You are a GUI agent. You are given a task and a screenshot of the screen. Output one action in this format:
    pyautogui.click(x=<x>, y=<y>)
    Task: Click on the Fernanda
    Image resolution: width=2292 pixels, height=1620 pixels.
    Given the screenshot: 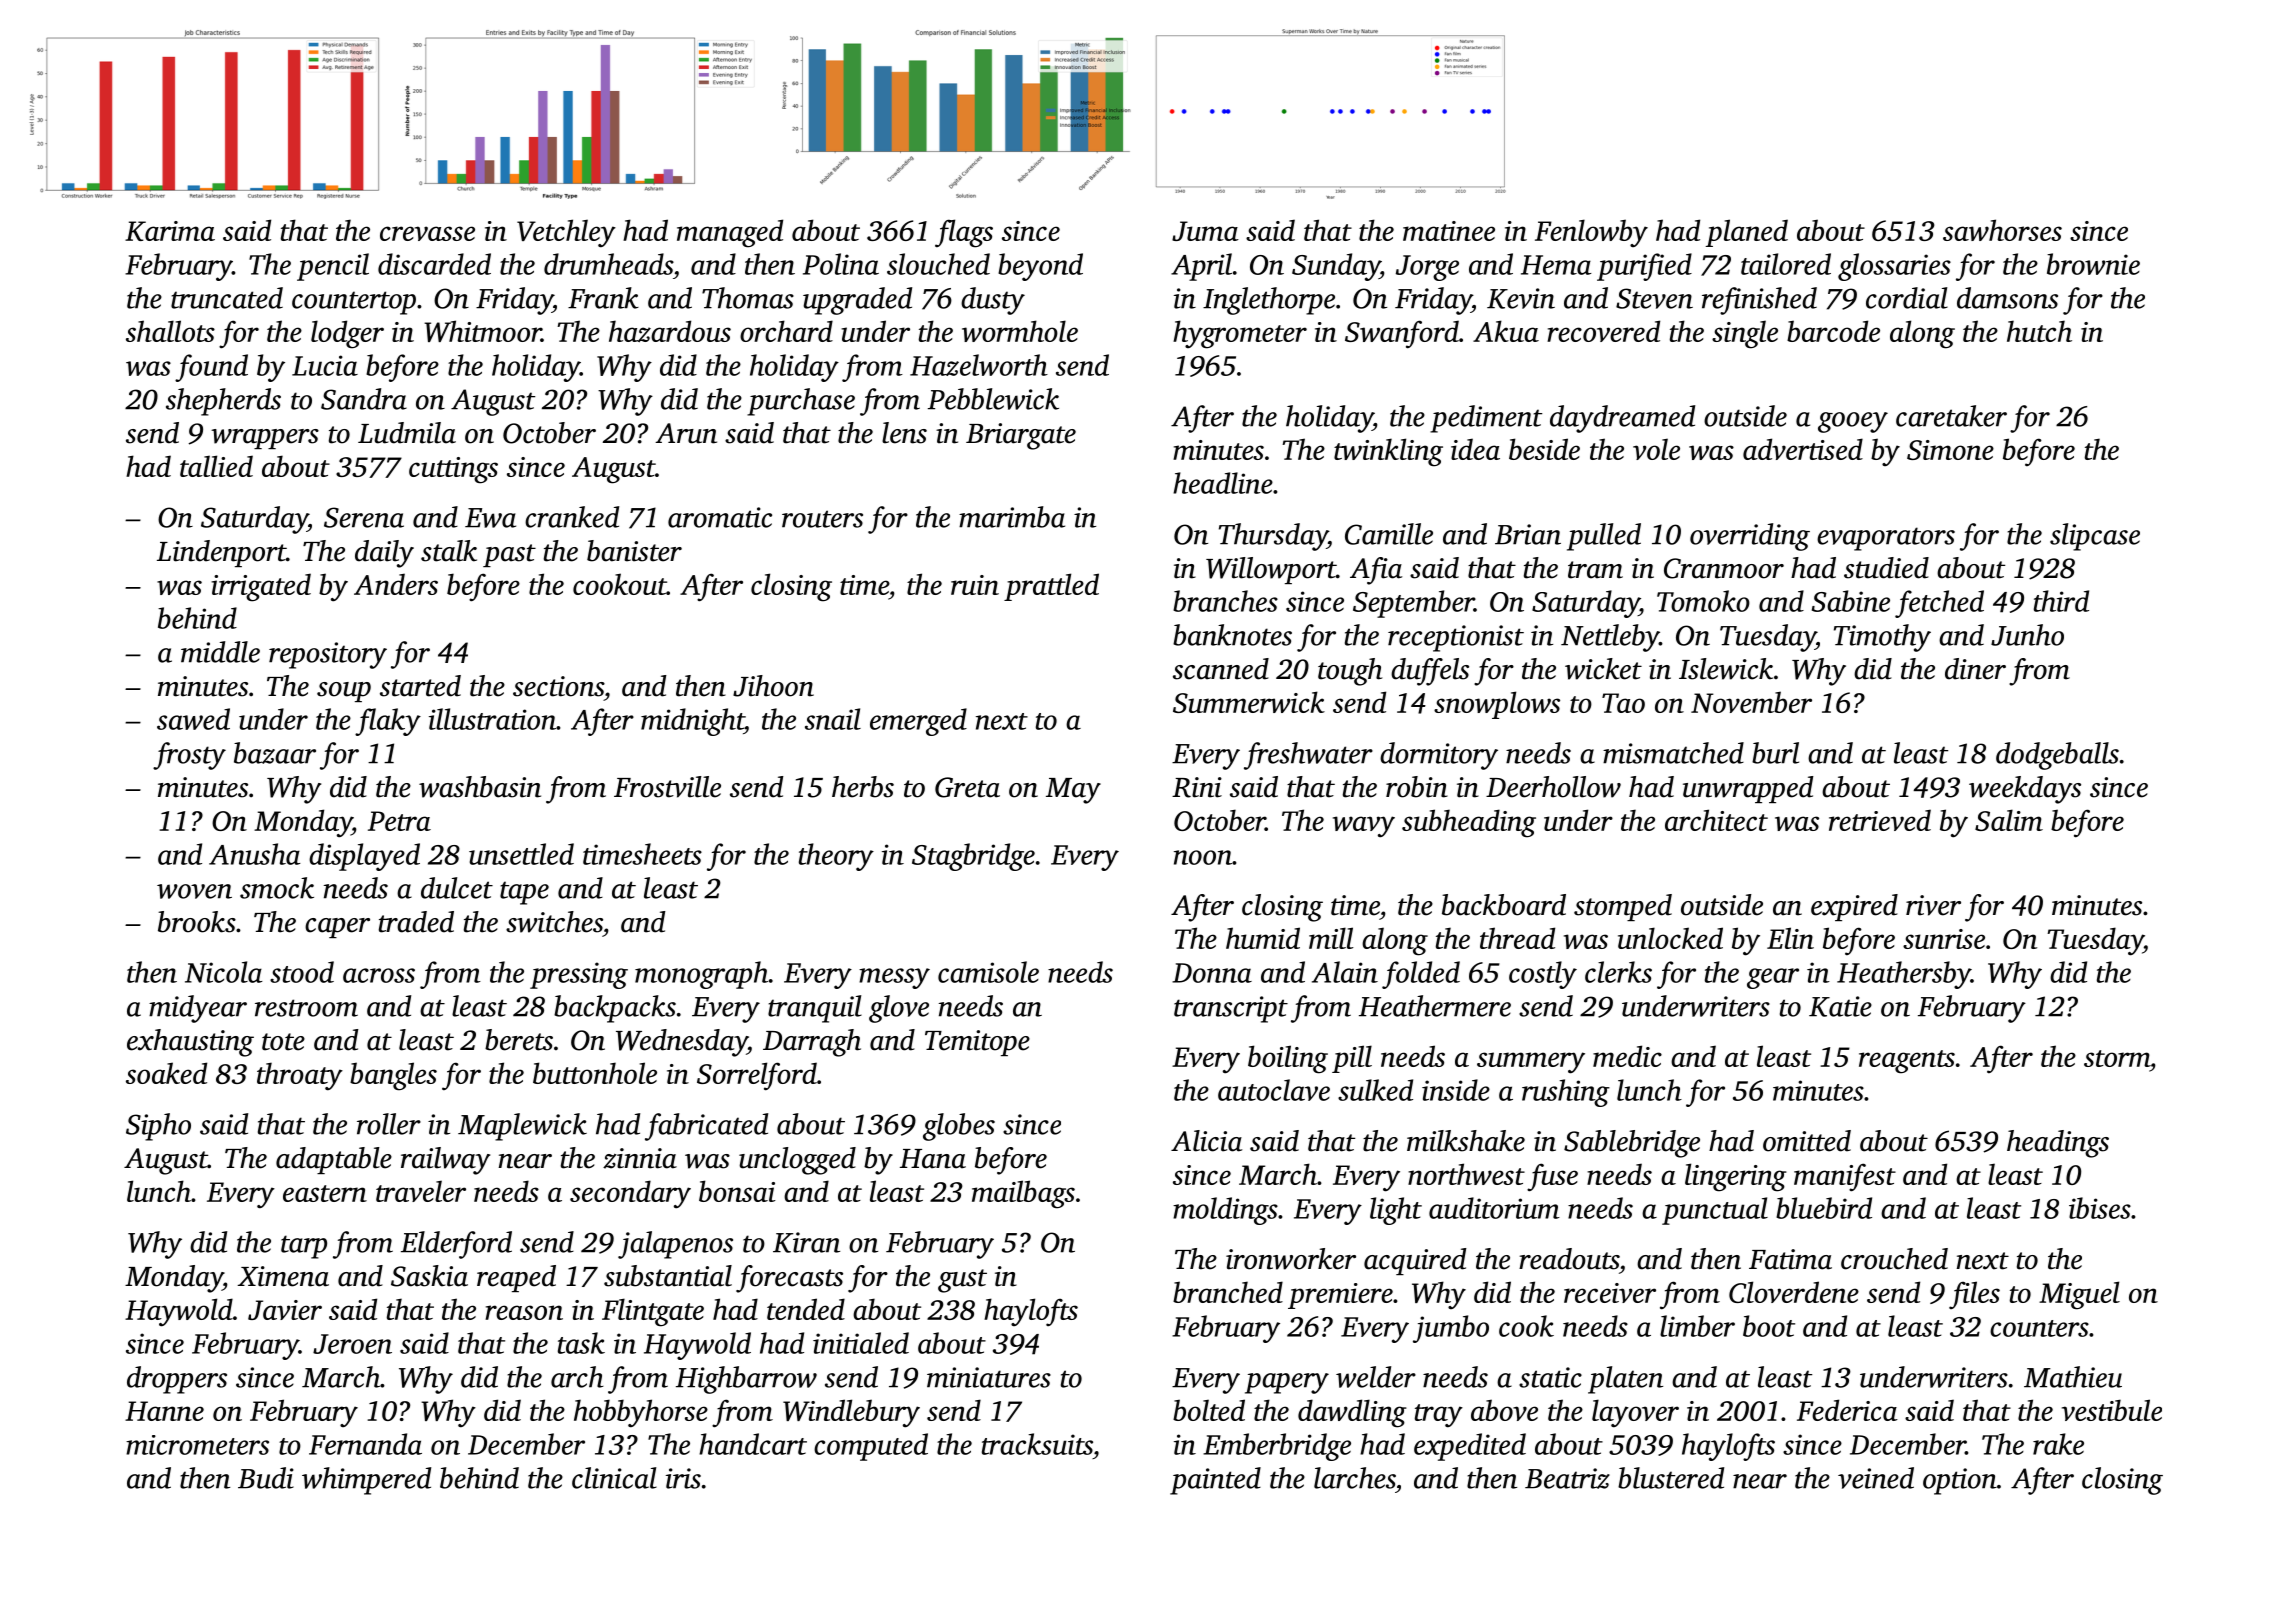 What is the action you would take?
    pyautogui.click(x=365, y=1444)
